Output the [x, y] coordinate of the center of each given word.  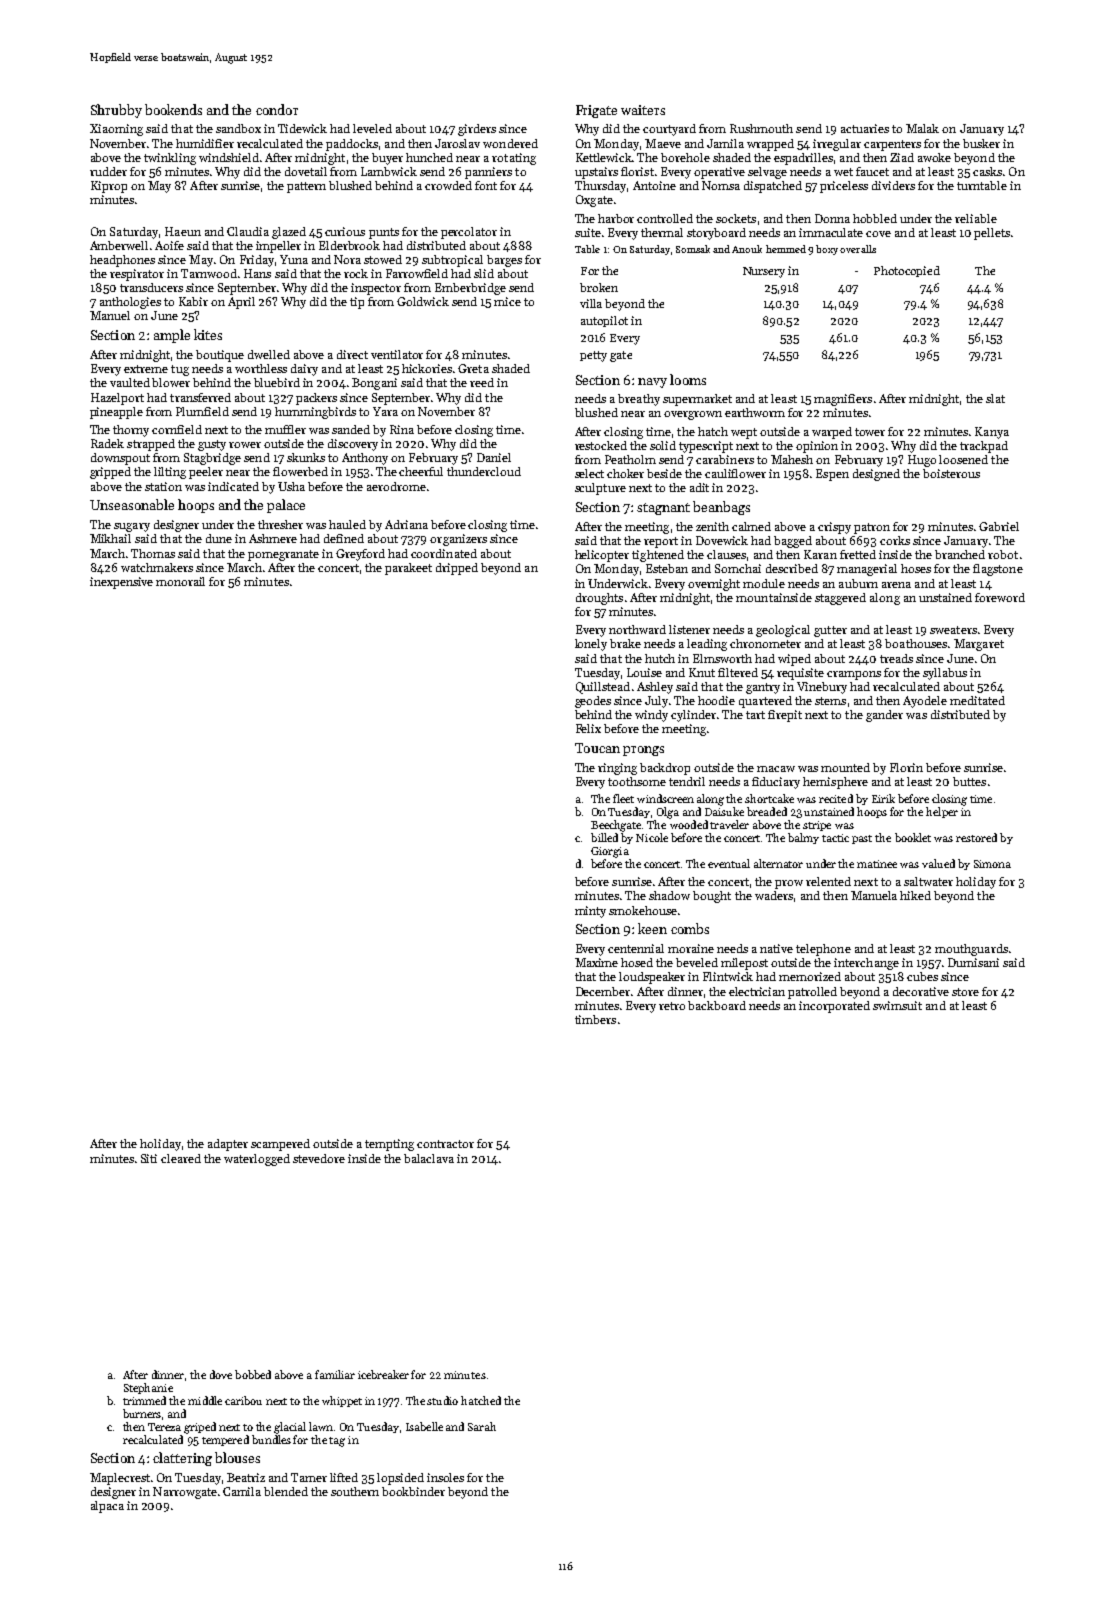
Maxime [596, 962]
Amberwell [119, 245]
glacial [290, 1428]
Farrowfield [417, 273]
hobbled [875, 218]
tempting [389, 1145]
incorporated [834, 1007]
